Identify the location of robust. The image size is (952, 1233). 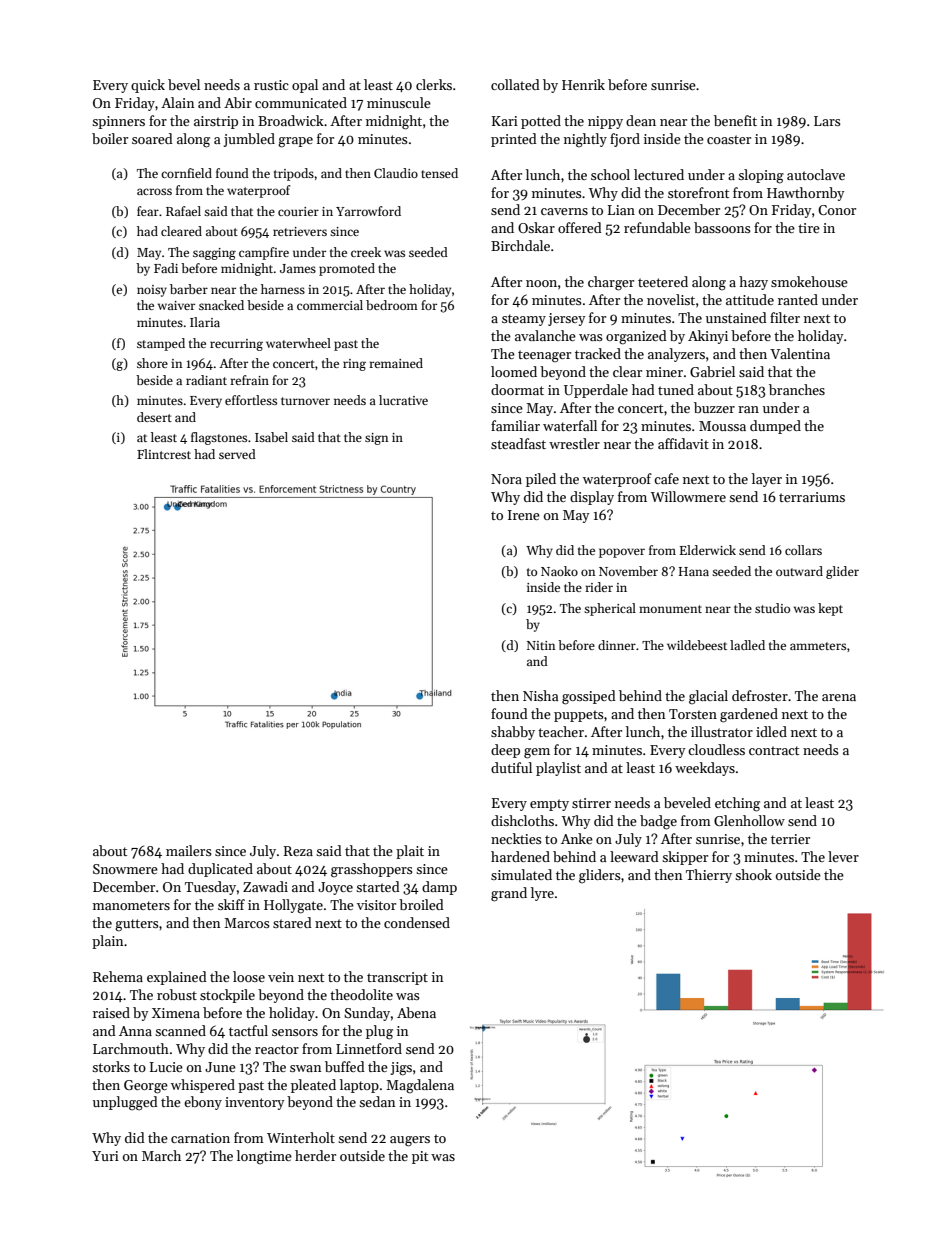
(177, 994).
